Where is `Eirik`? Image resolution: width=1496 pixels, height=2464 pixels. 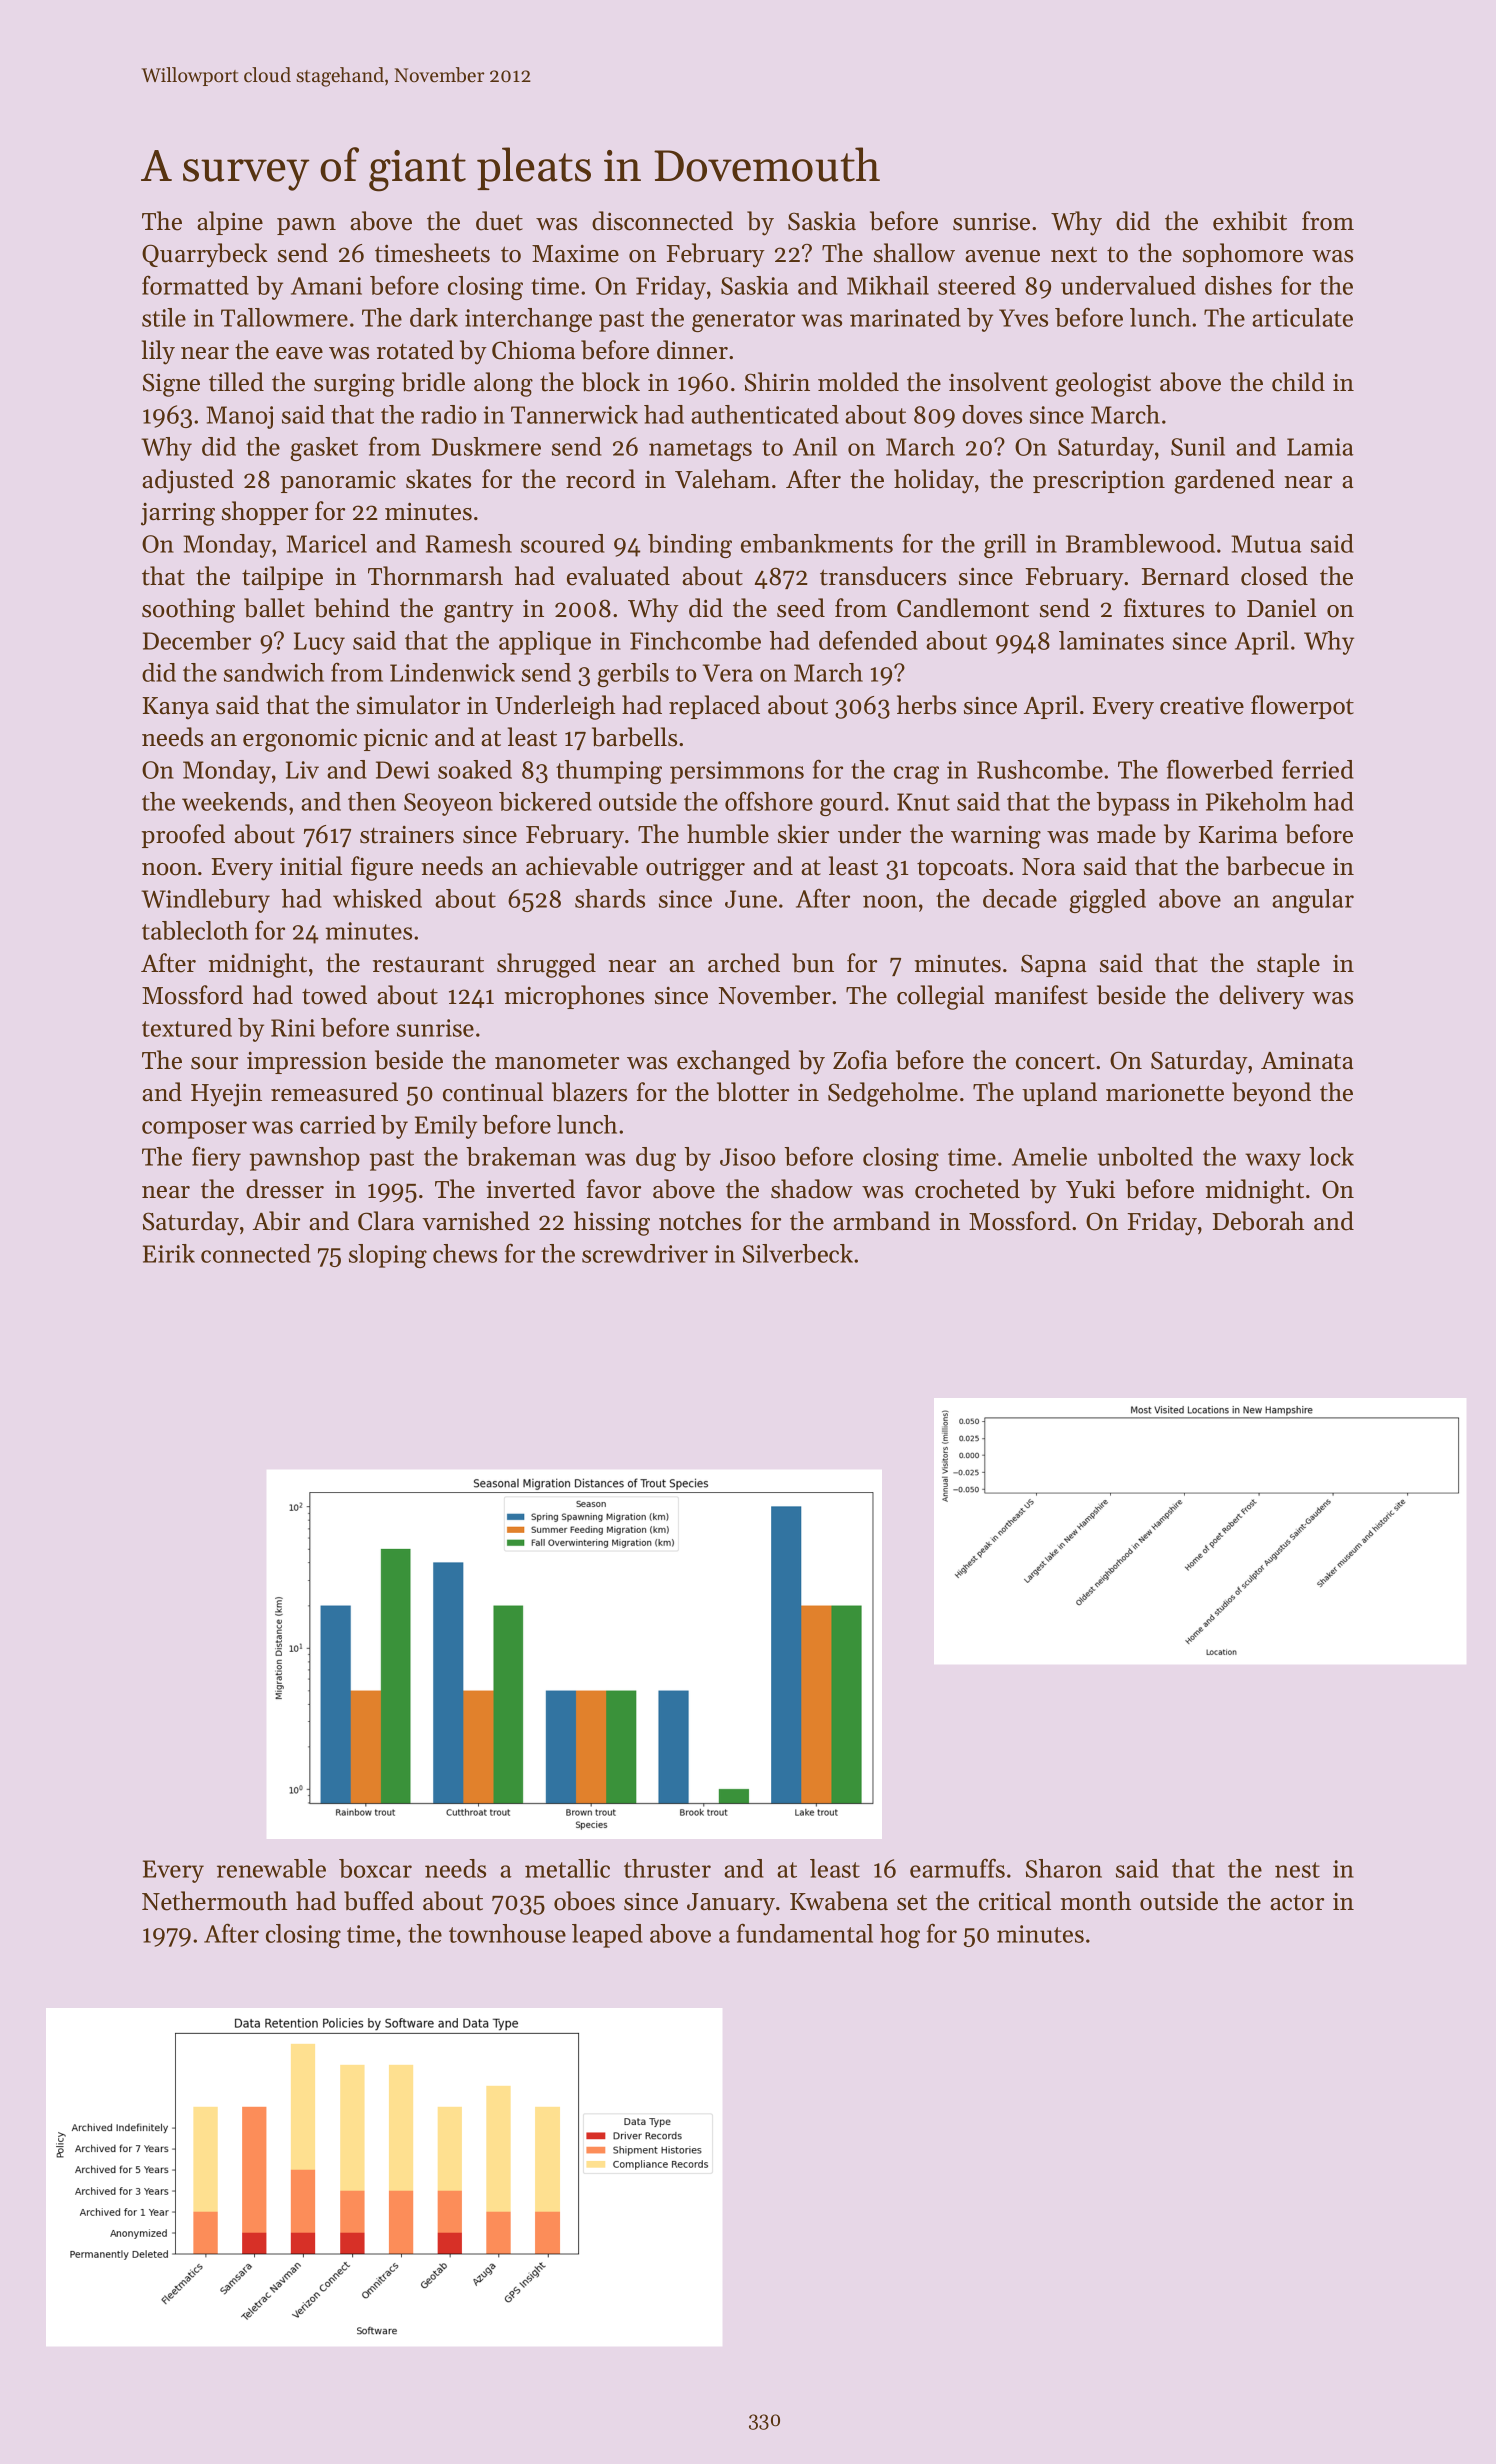
Eirik is located at coordinates (169, 1253).
